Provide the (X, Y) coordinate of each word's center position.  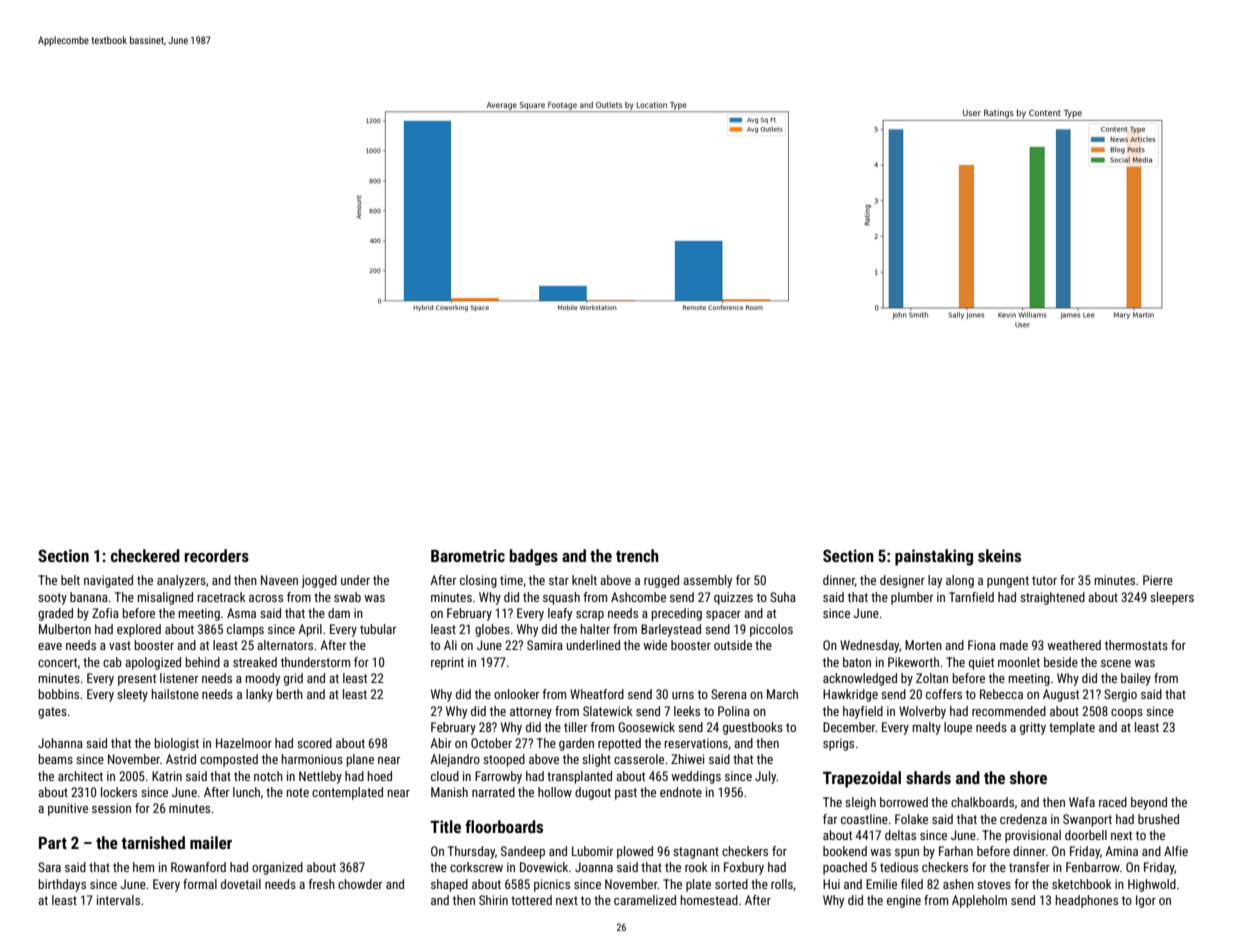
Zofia (105, 613)
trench (637, 555)
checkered (145, 555)
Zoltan (932, 678)
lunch (246, 792)
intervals (118, 900)
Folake (911, 819)
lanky (259, 695)
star (559, 580)
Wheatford (597, 694)
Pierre (1158, 580)
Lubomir (592, 851)
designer (902, 581)
